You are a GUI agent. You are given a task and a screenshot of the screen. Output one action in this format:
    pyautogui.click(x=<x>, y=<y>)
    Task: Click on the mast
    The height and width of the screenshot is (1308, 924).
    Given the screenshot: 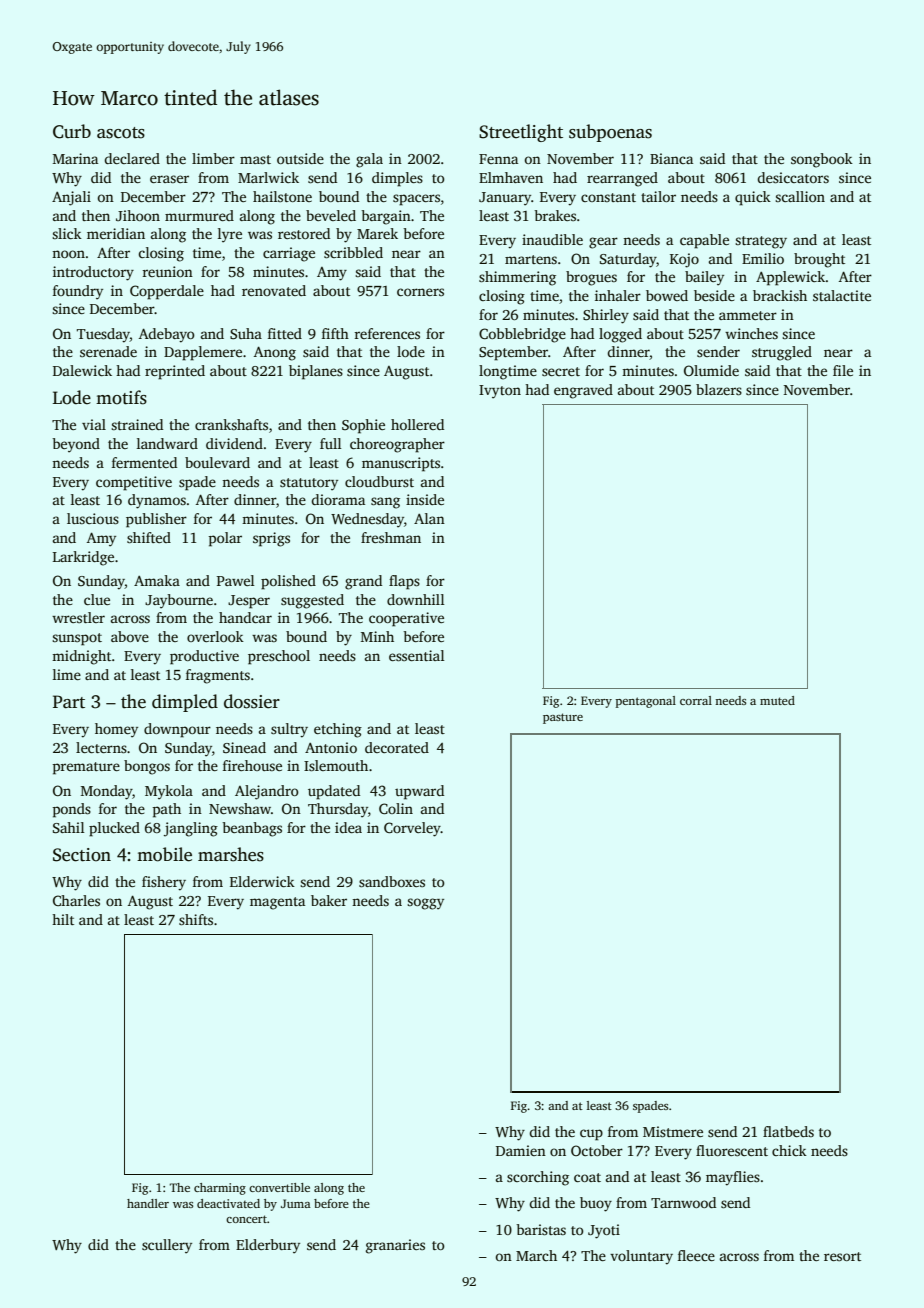 What is the action you would take?
    pyautogui.click(x=255, y=159)
